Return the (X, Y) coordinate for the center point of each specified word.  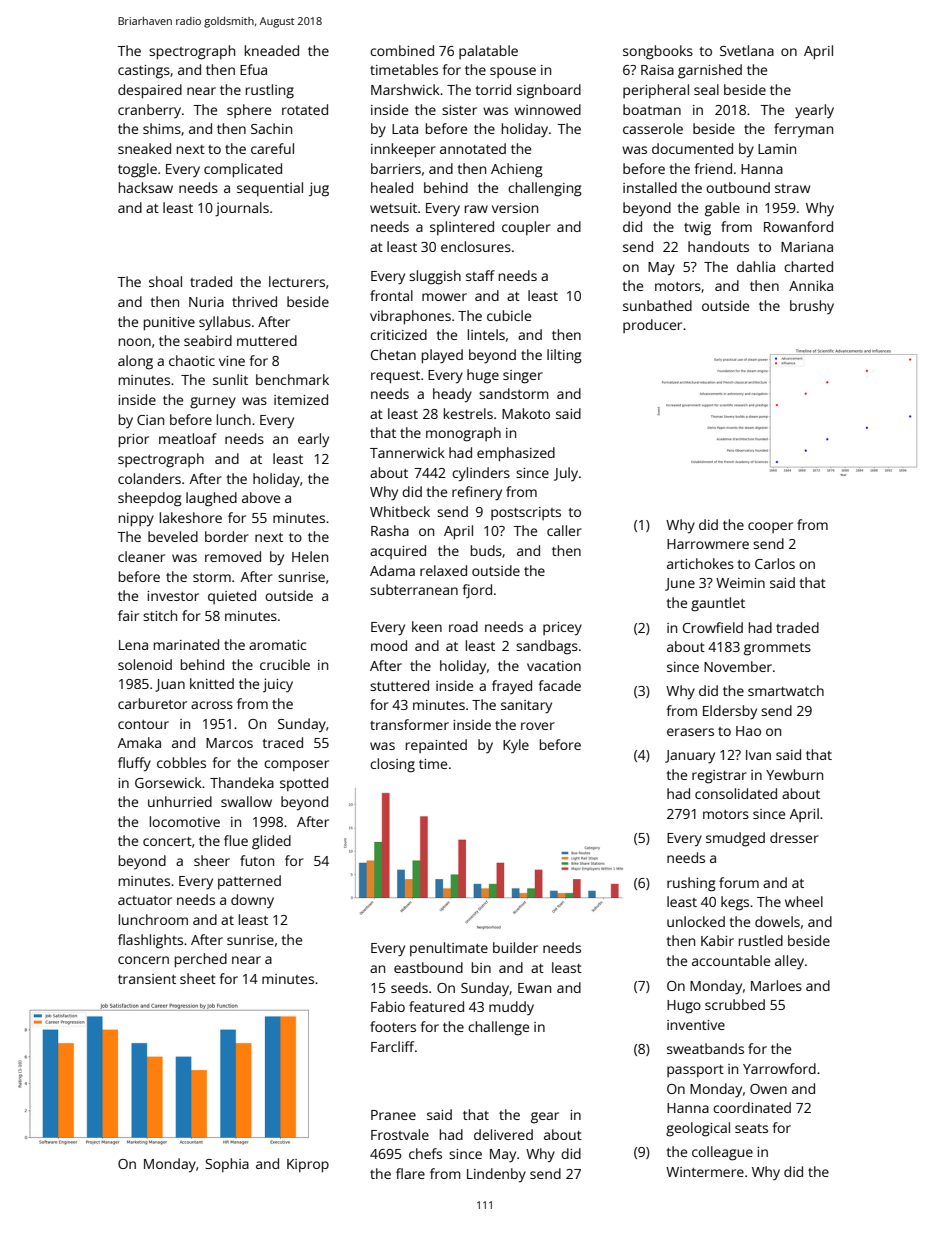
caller (564, 530)
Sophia (227, 1165)
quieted (232, 597)
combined (402, 50)
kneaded (272, 50)
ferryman (803, 130)
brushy (812, 307)
